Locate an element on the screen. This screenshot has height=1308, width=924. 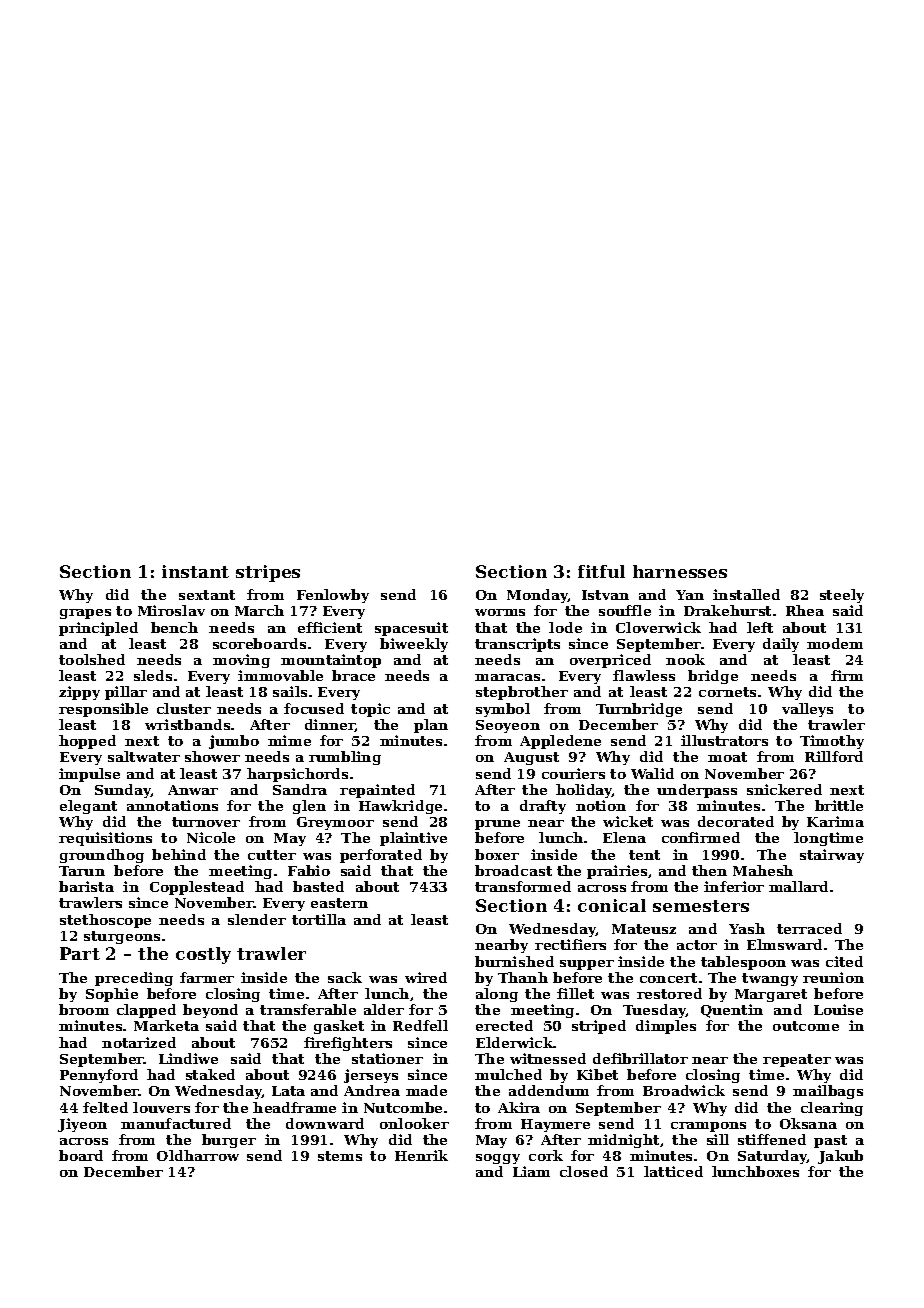
plan is located at coordinates (431, 726).
